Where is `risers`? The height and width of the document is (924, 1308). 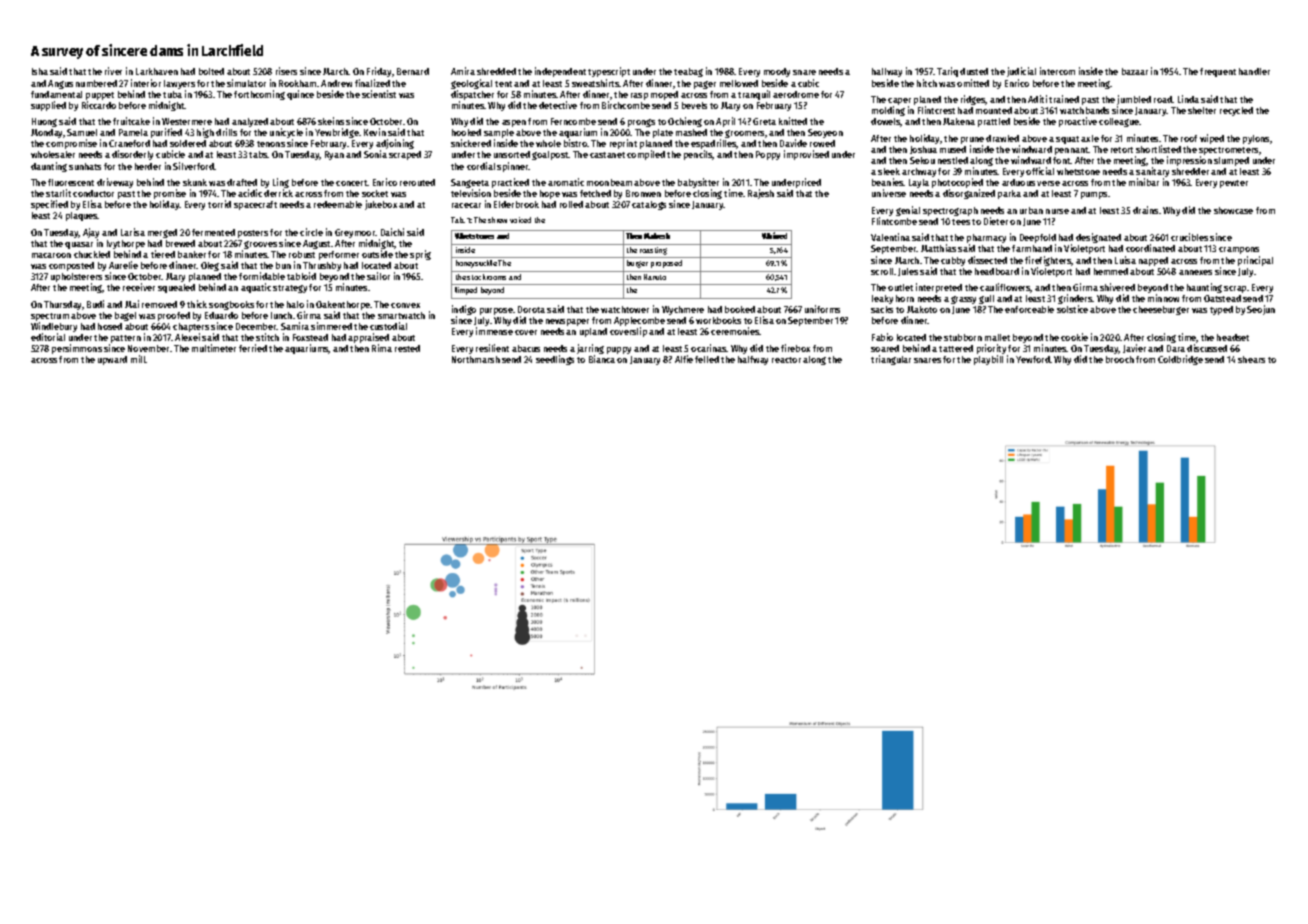 risers is located at coordinates (286, 71).
